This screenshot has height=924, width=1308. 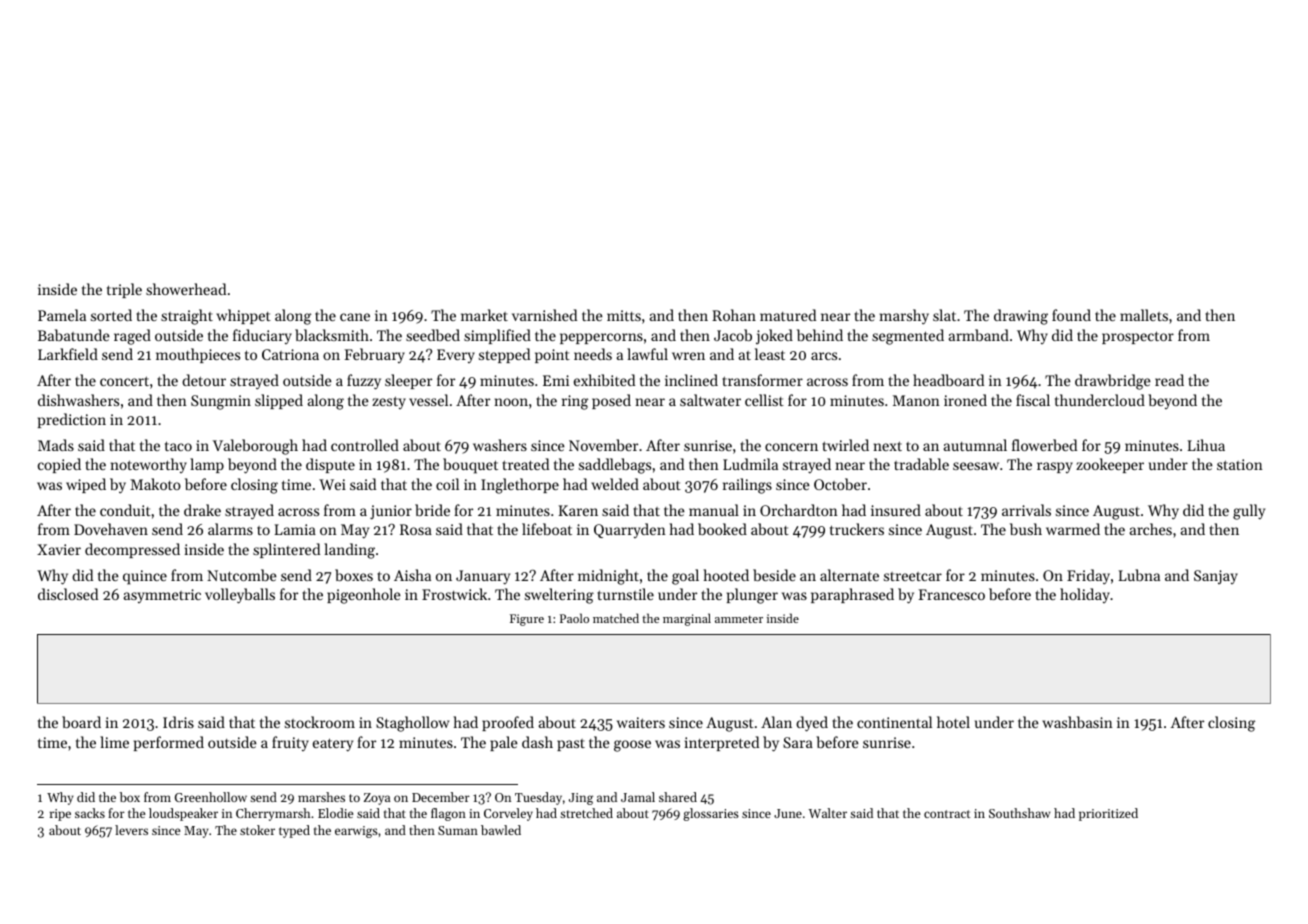 I want to click on volleyballs, so click(x=240, y=596).
